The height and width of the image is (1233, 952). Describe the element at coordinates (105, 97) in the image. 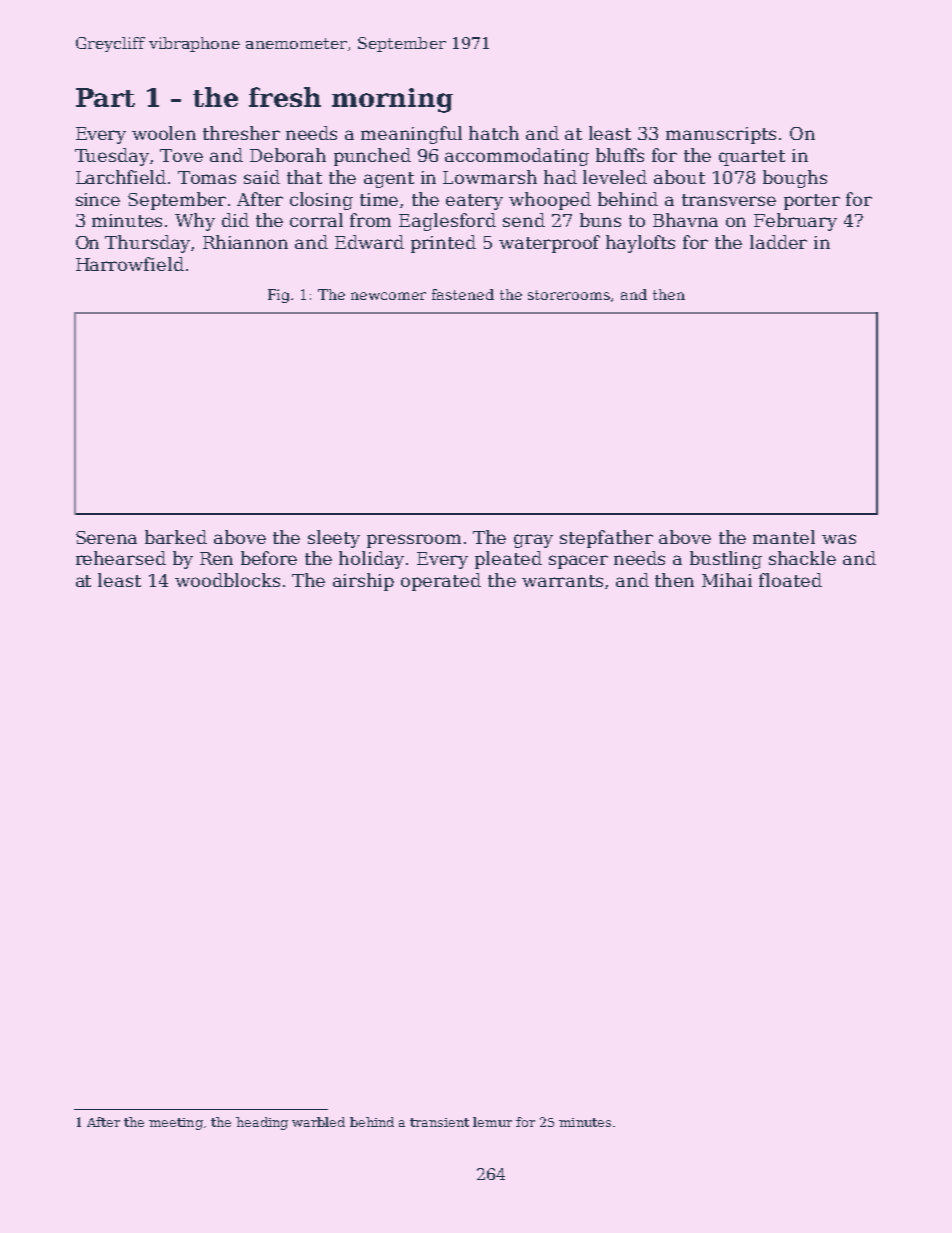

I see `Part` at that location.
